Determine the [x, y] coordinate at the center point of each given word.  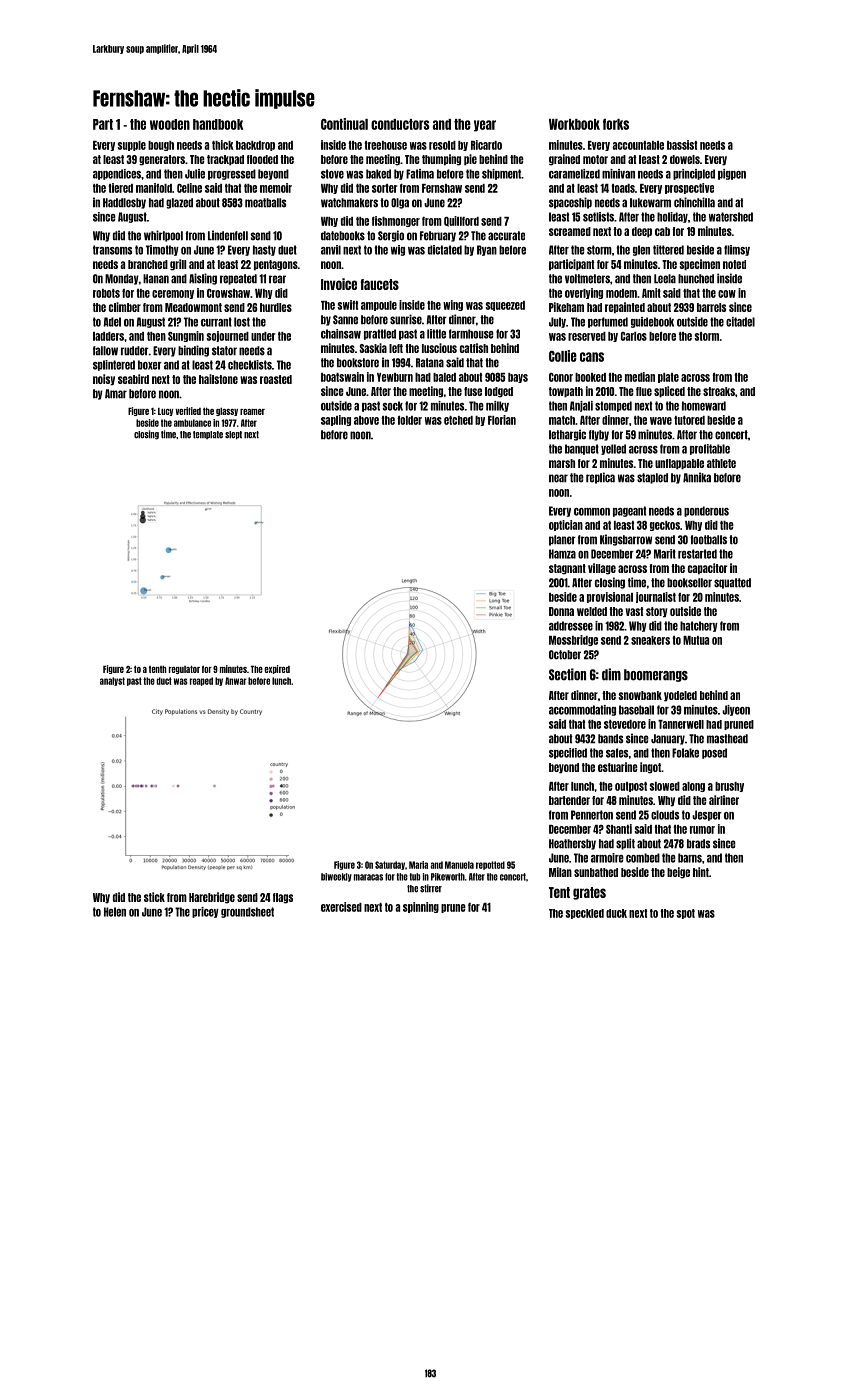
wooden [170, 124]
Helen [115, 912]
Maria [418, 865]
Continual [344, 124]
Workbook [574, 124]
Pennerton [592, 815]
